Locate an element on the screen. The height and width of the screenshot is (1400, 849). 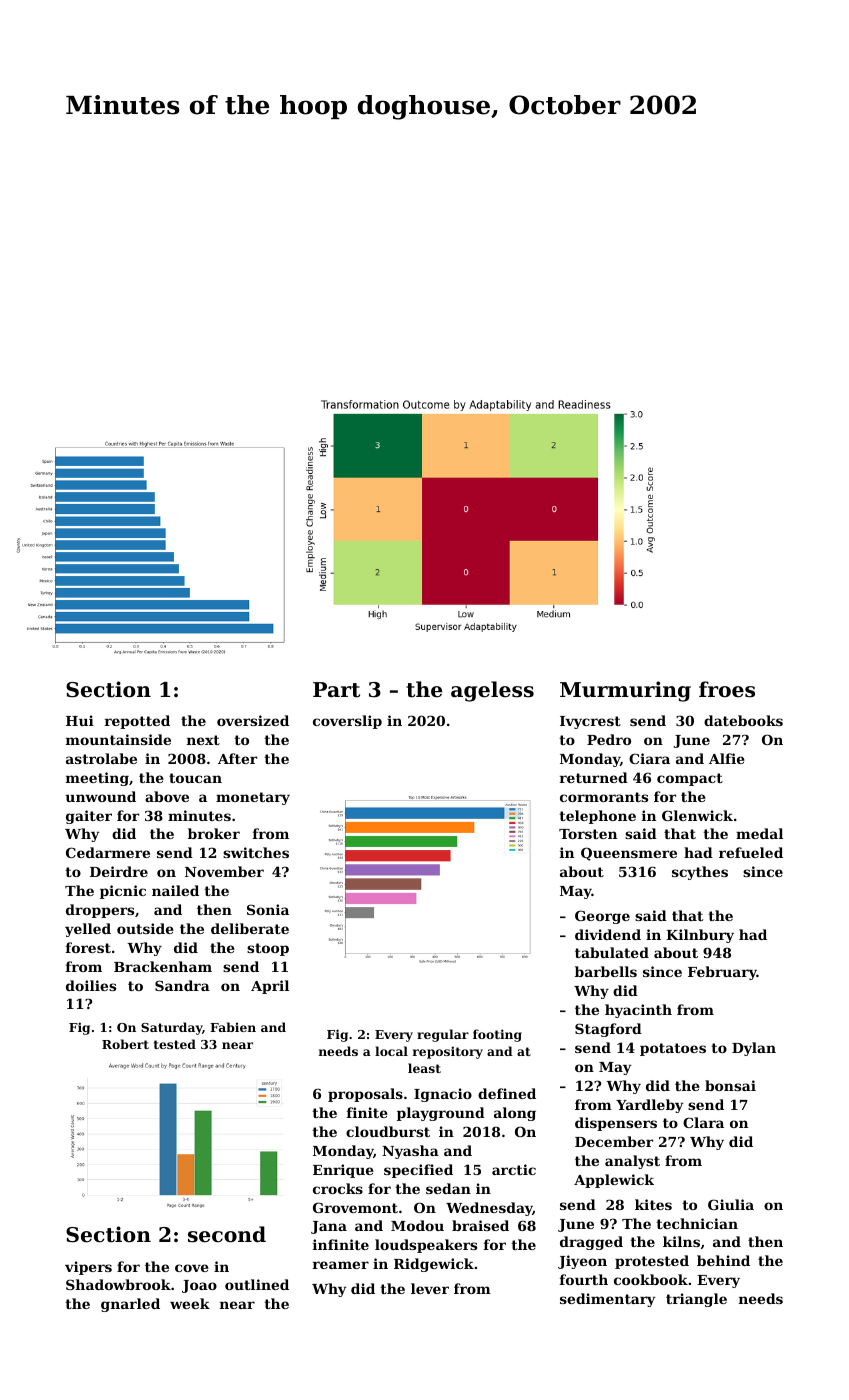
triangle is located at coordinates (696, 1300).
